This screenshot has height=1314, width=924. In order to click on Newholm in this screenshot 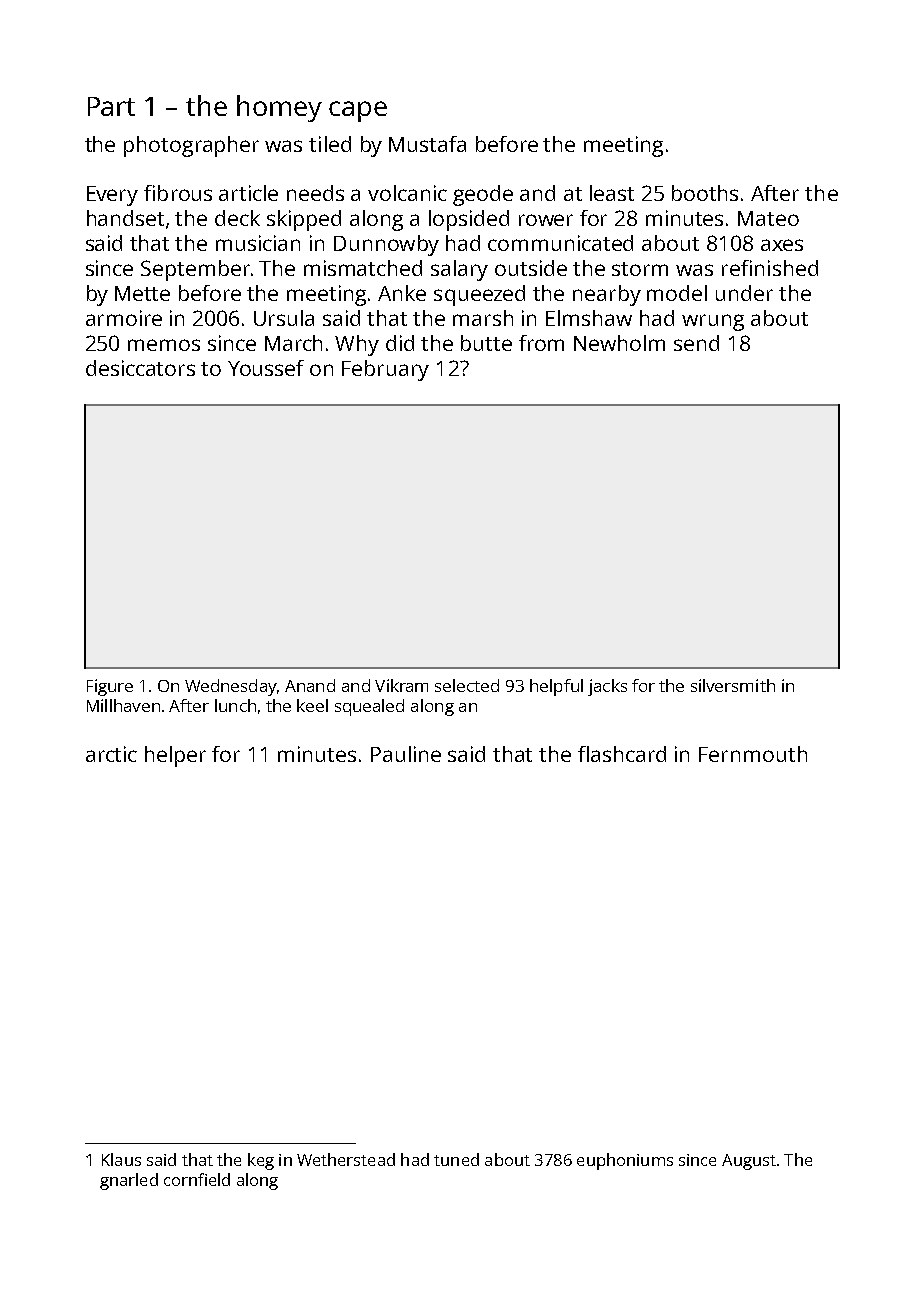, I will do `click(619, 343)`.
